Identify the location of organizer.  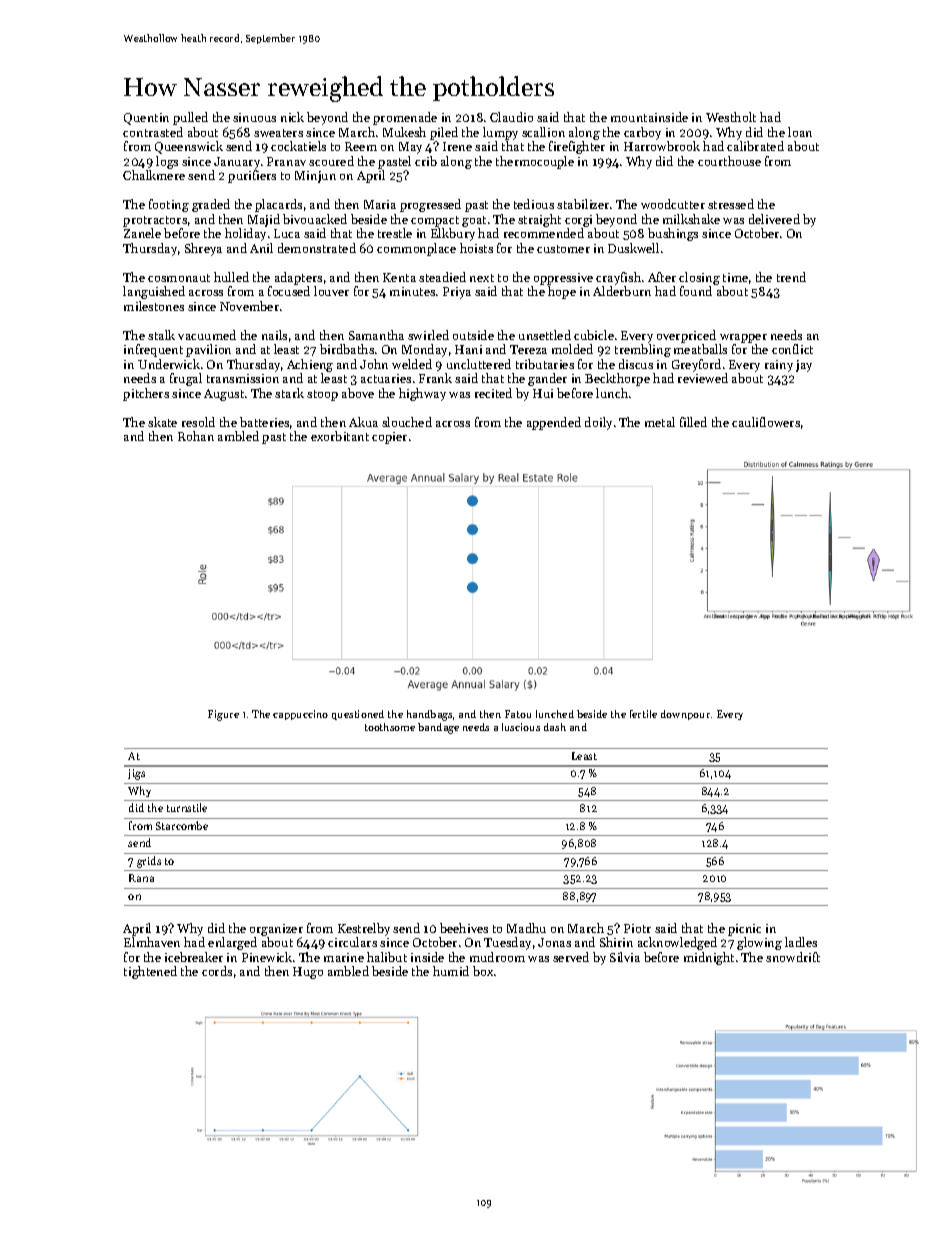
(276, 930).
